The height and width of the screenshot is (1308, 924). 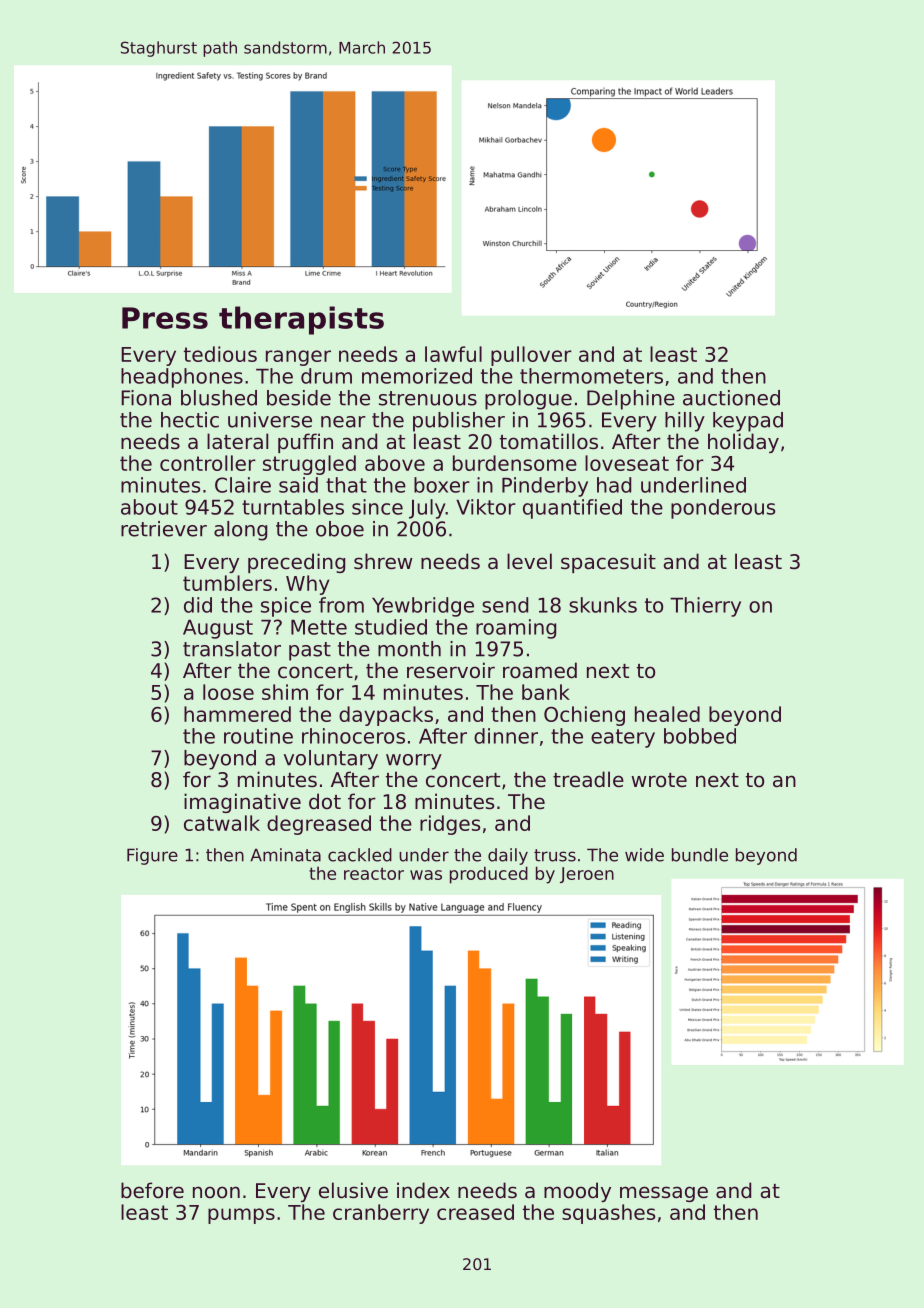 I want to click on index, so click(x=423, y=1190).
